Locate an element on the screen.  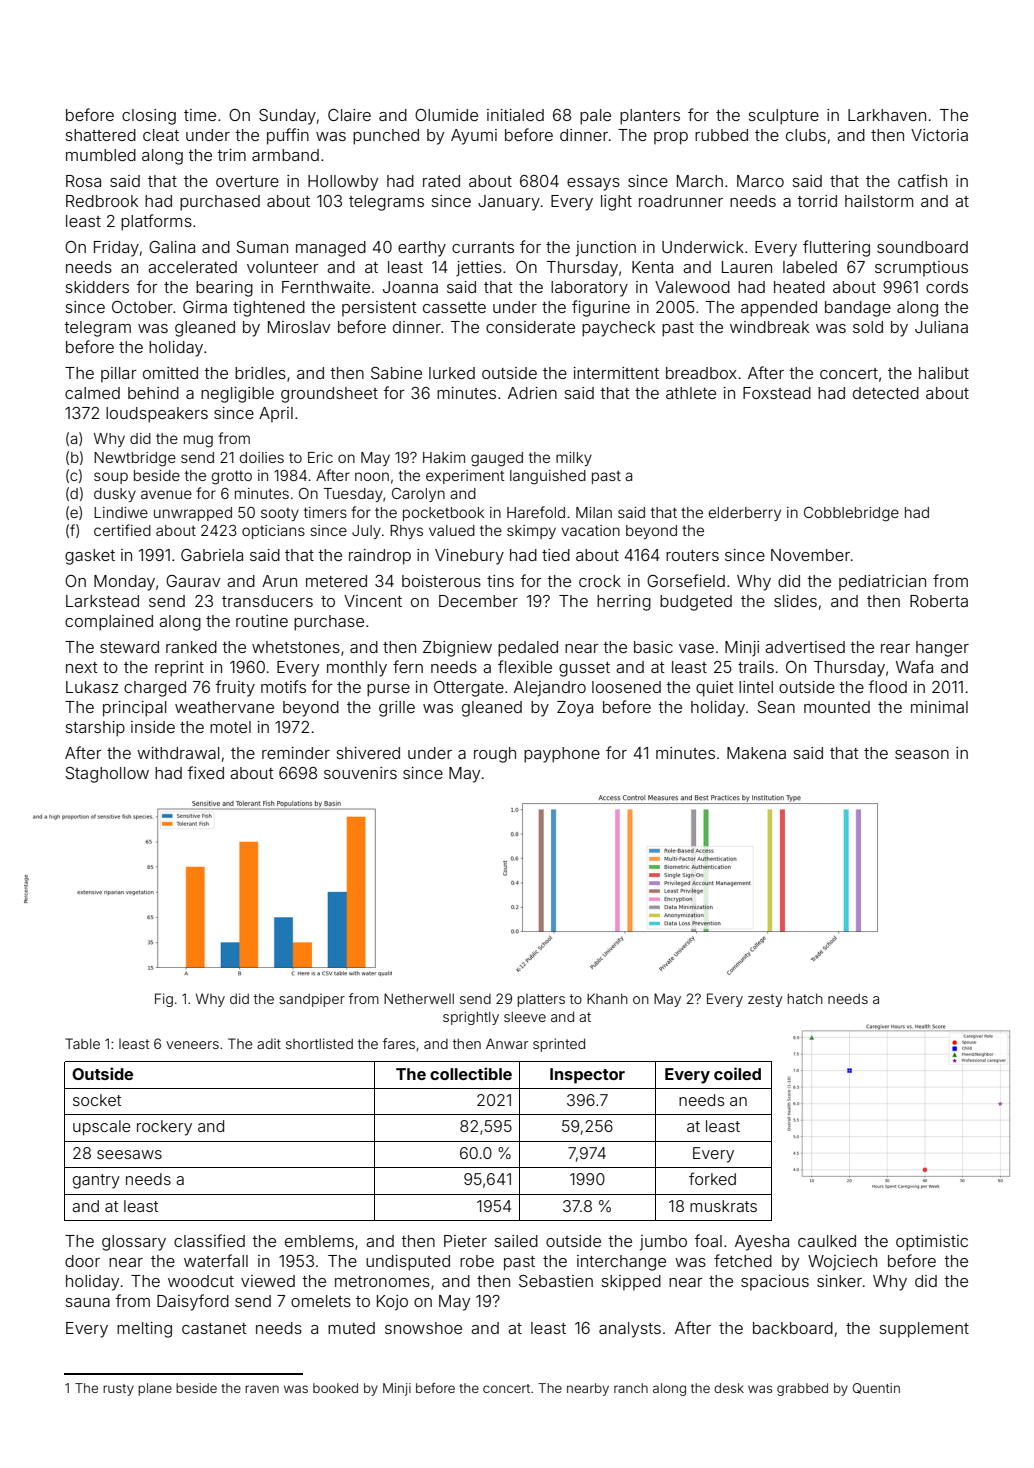
windbreak is located at coordinates (769, 327).
